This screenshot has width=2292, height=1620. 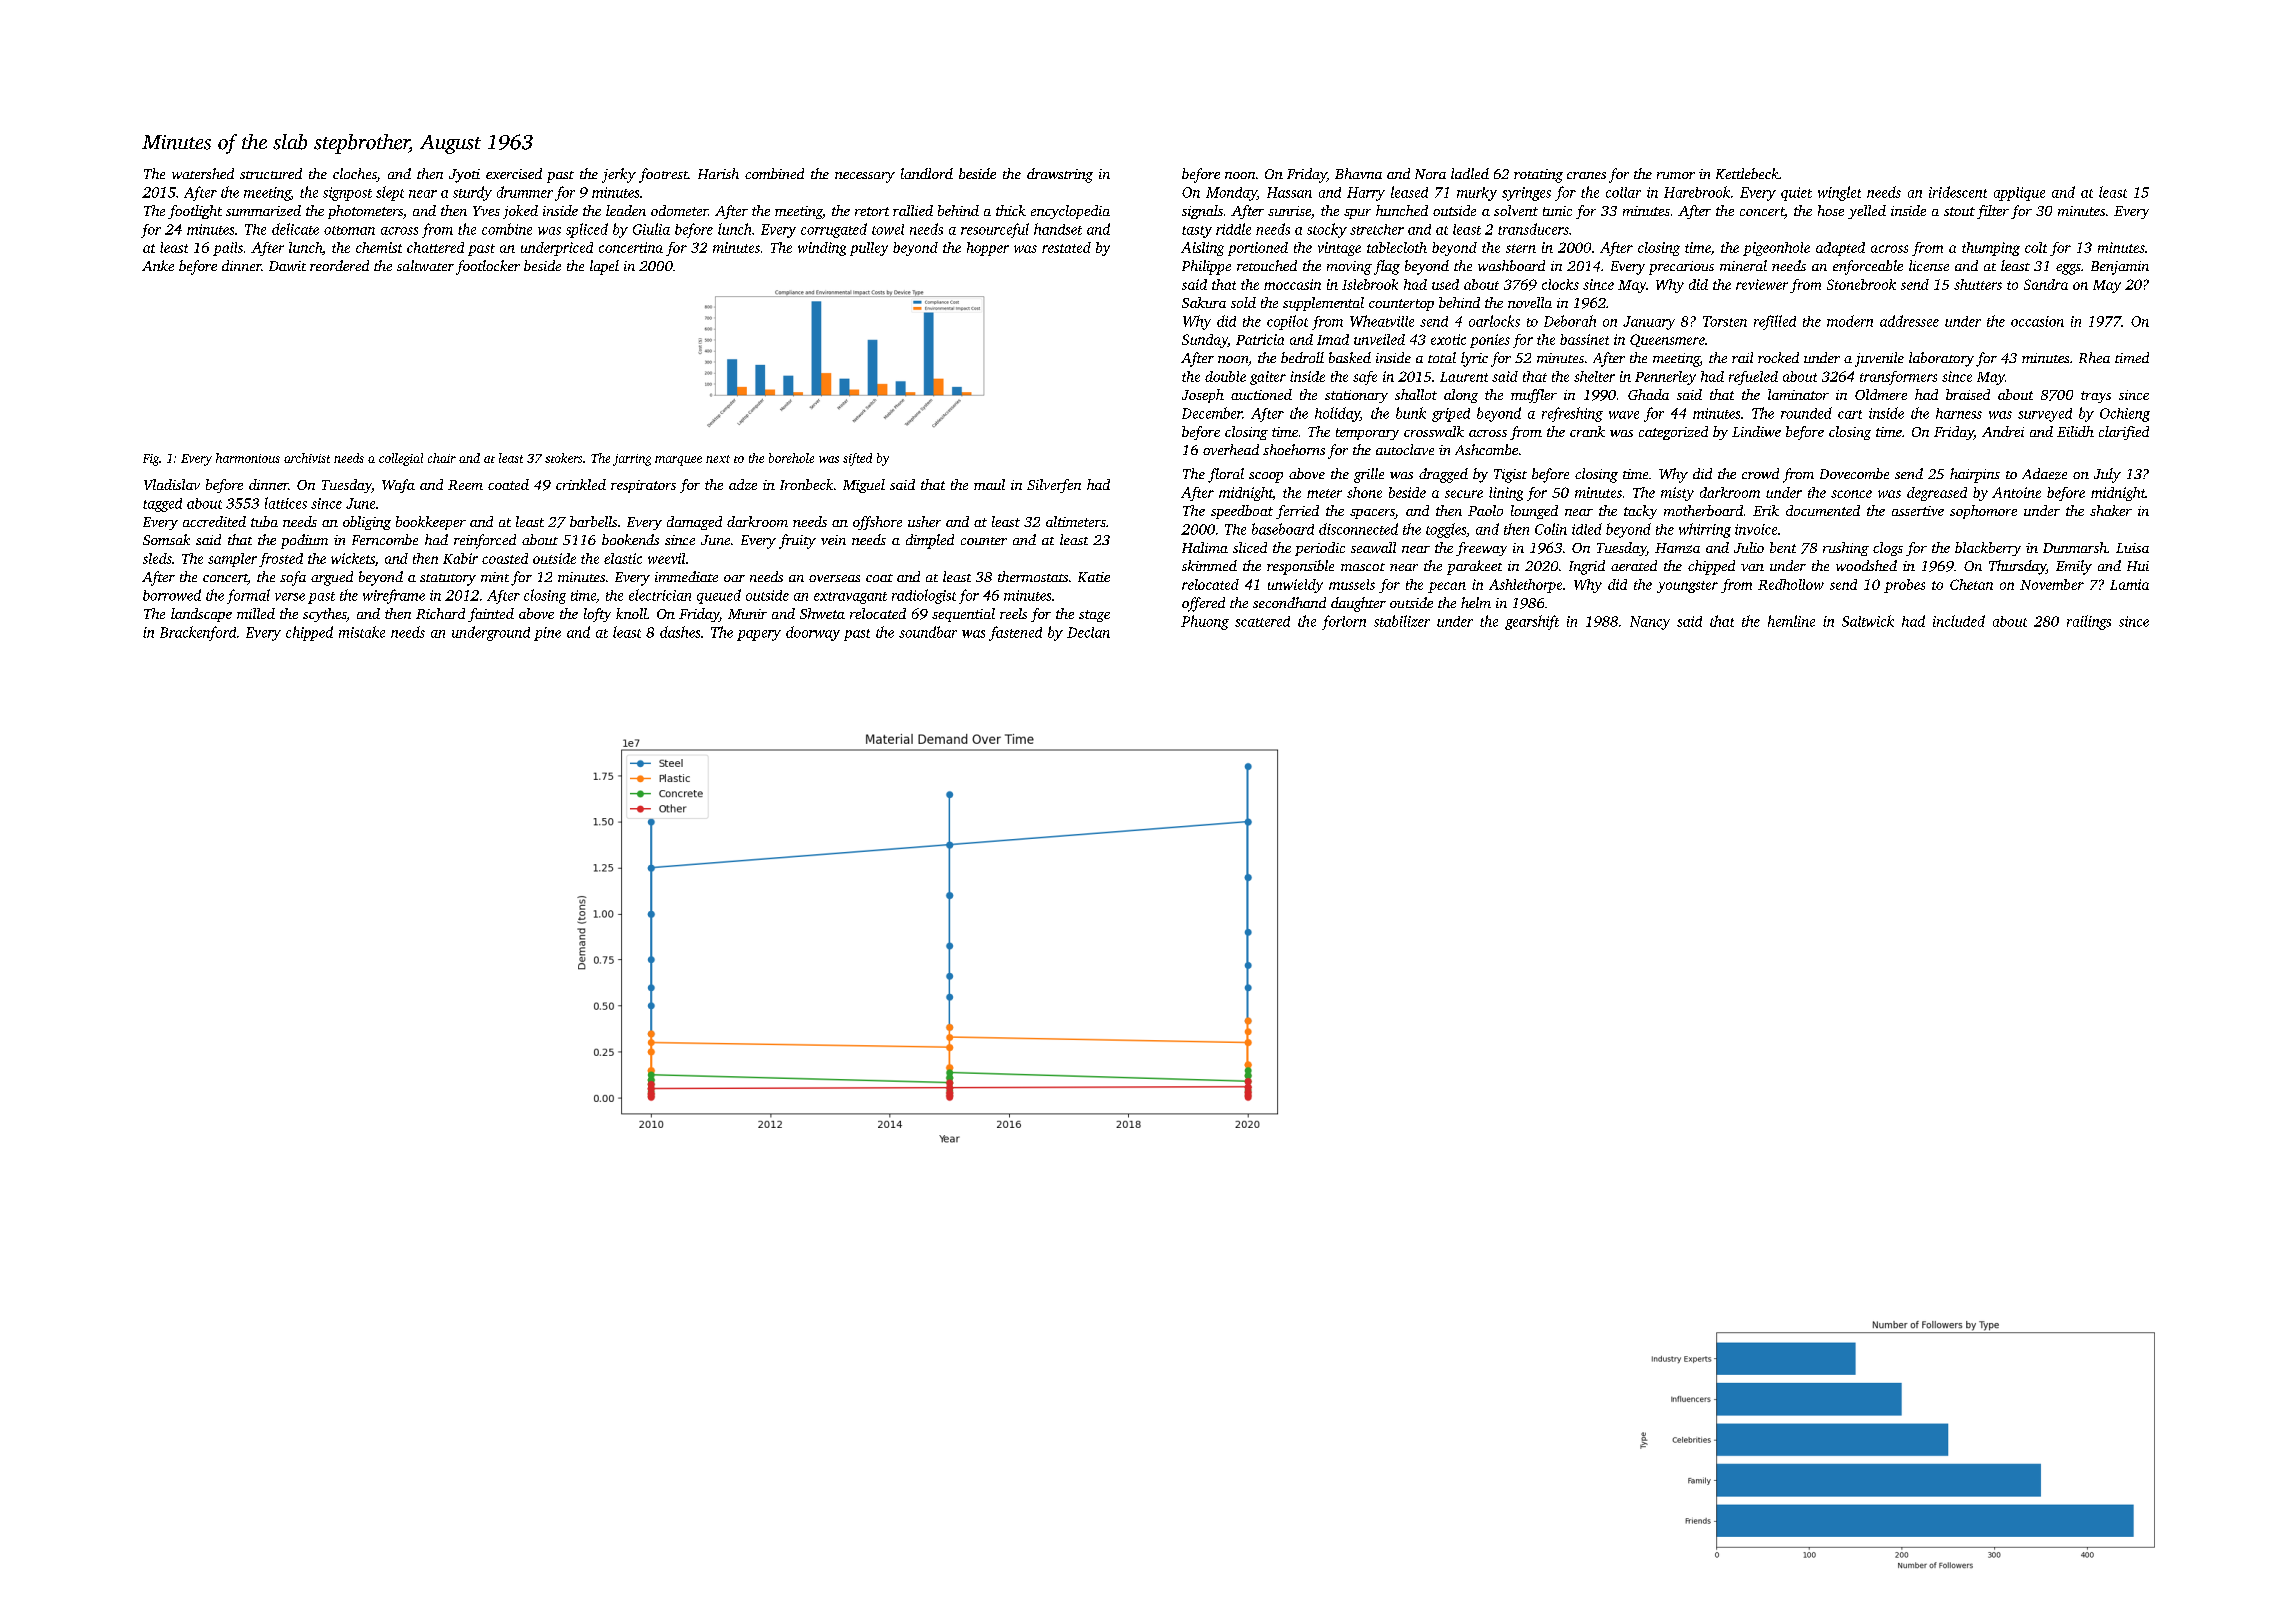 What do you see at coordinates (1861, 284) in the screenshot?
I see `Stonebrook` at bounding box center [1861, 284].
